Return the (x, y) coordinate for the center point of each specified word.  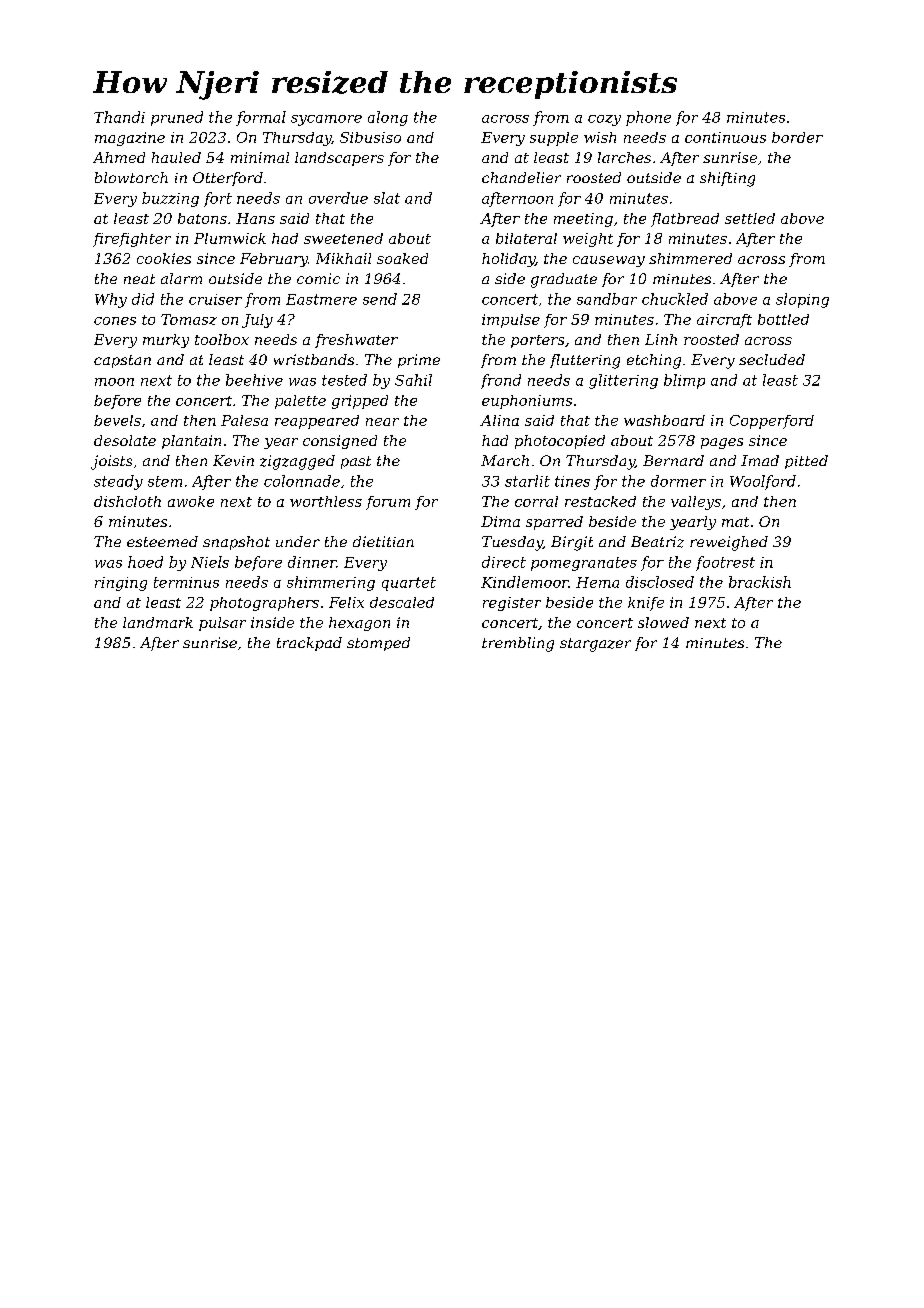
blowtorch (131, 177)
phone (648, 118)
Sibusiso (370, 137)
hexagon (359, 624)
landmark (158, 622)
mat (735, 522)
